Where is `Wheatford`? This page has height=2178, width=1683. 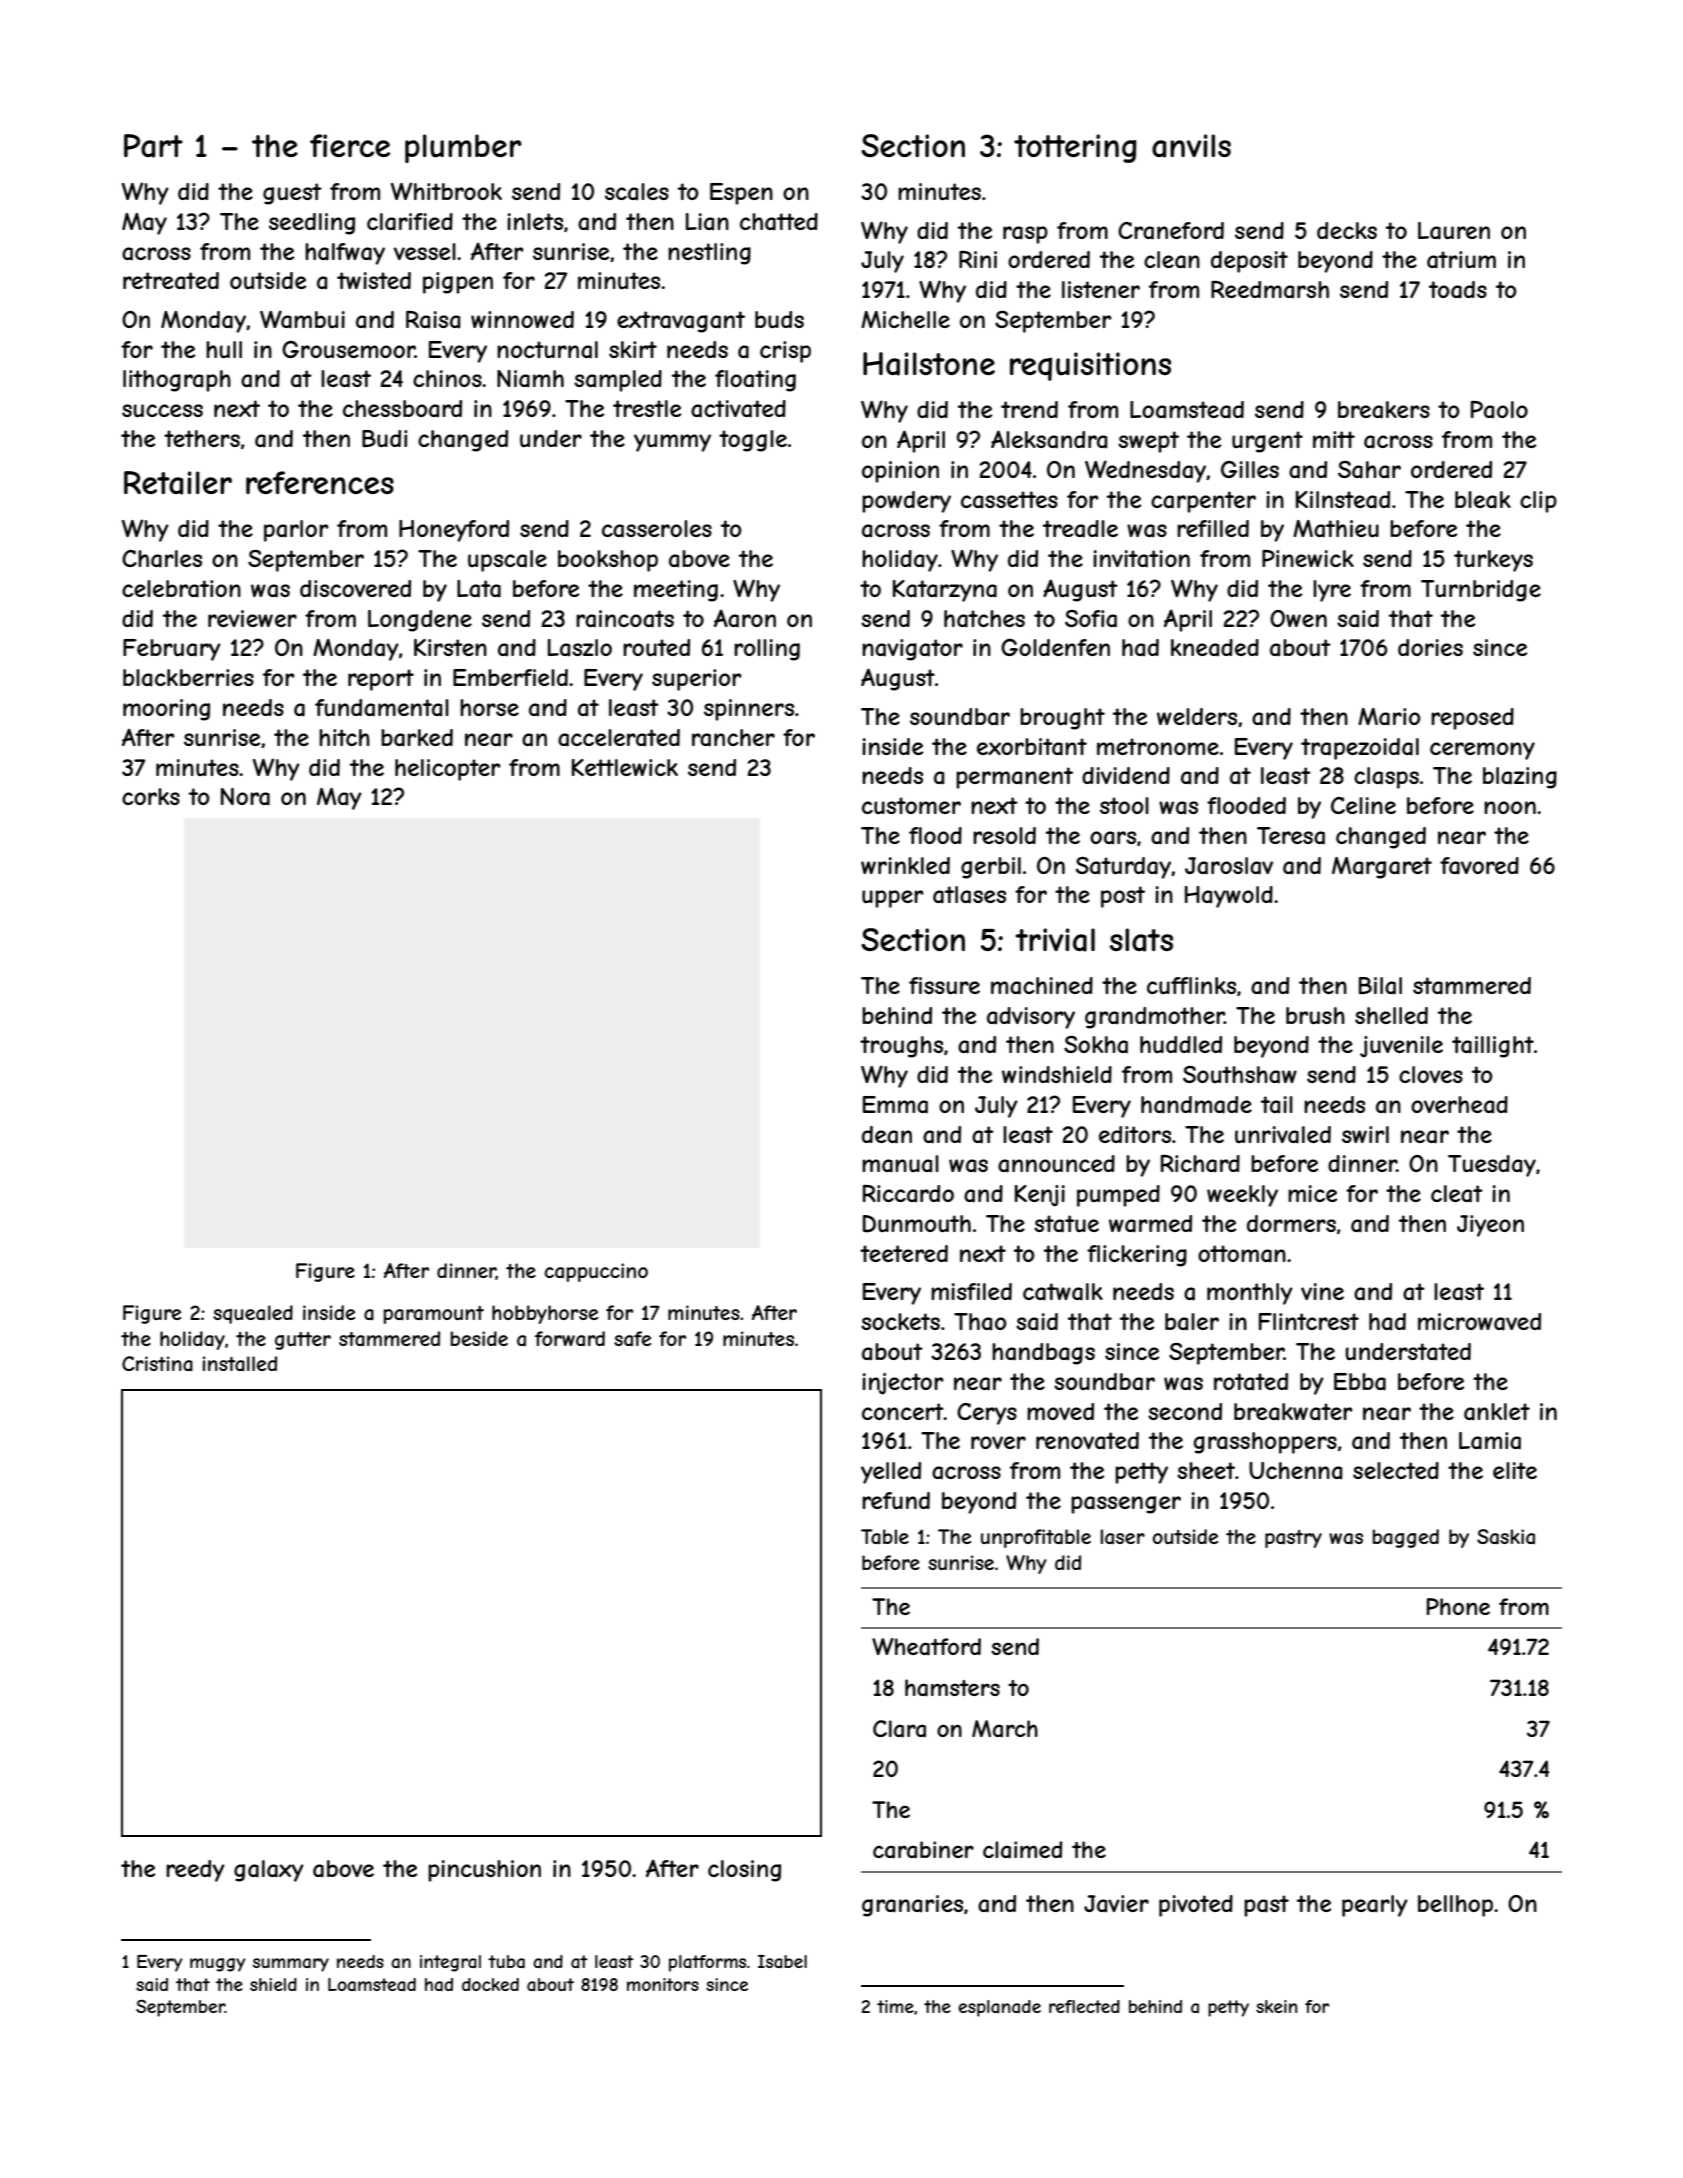 Wheatford is located at coordinates (926, 1647).
